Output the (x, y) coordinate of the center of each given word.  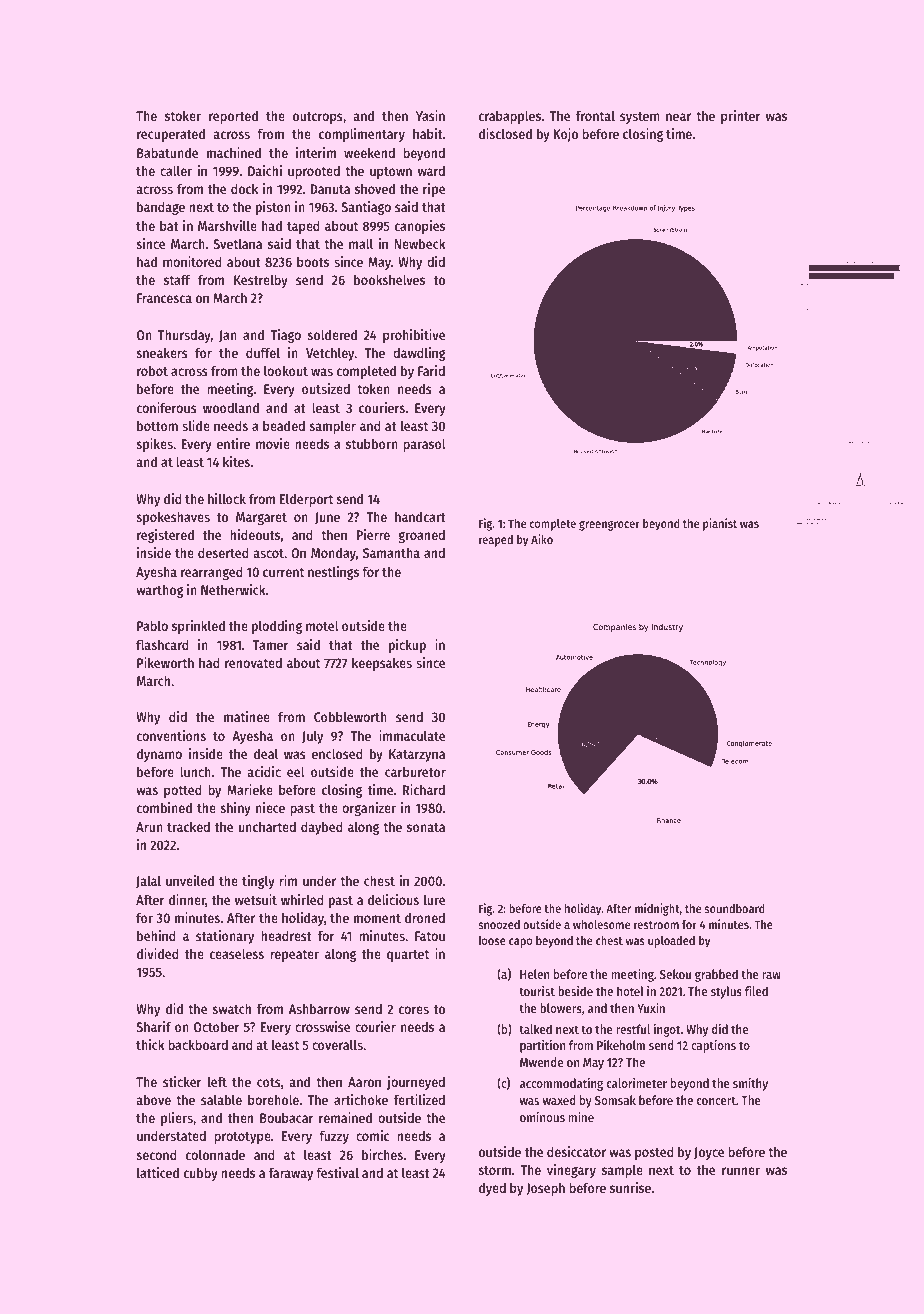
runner (741, 1171)
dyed (492, 1189)
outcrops (318, 118)
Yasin (430, 115)
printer (741, 117)
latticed (158, 1172)
